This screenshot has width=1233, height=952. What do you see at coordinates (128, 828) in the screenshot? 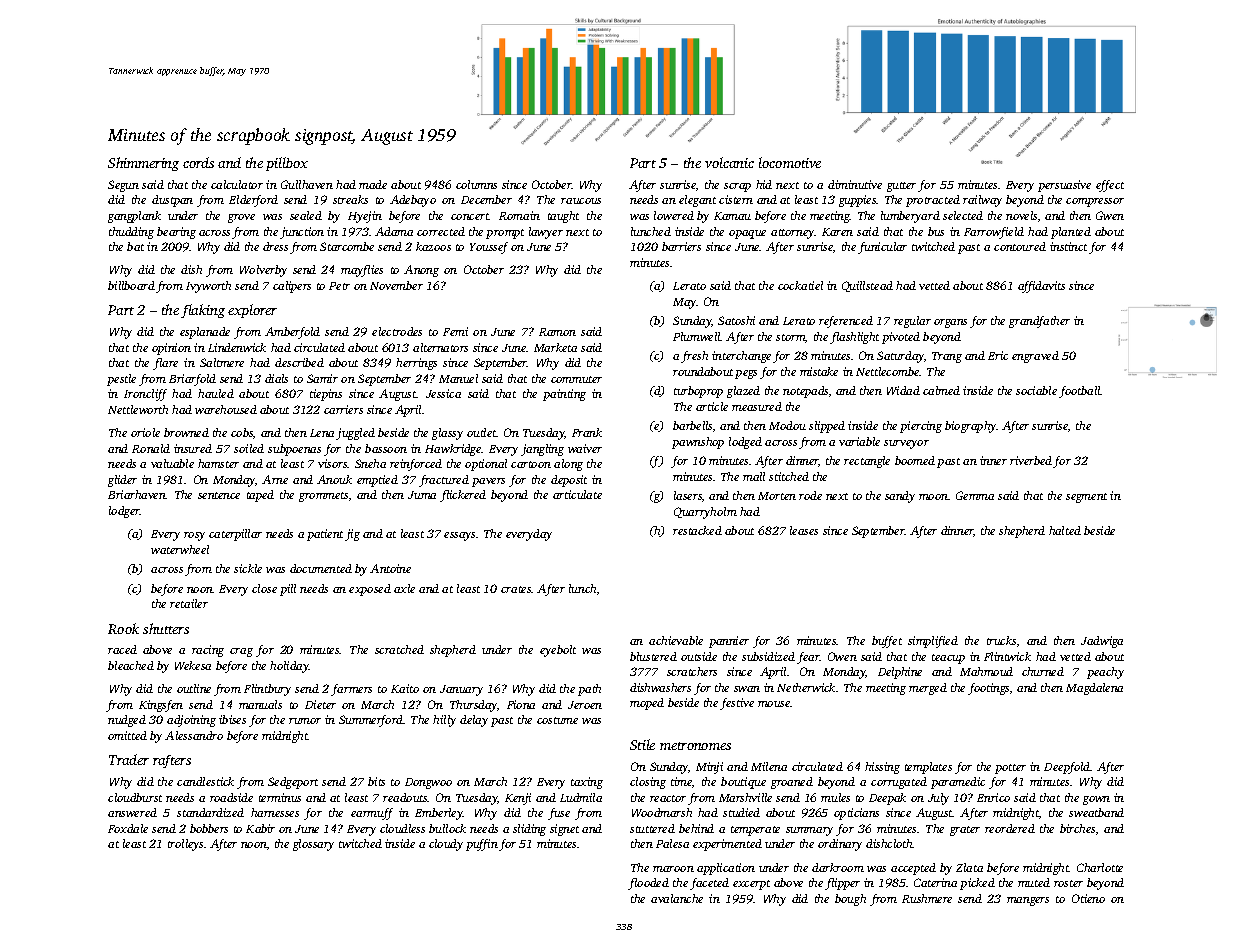
I see `Foxdale` at bounding box center [128, 828].
